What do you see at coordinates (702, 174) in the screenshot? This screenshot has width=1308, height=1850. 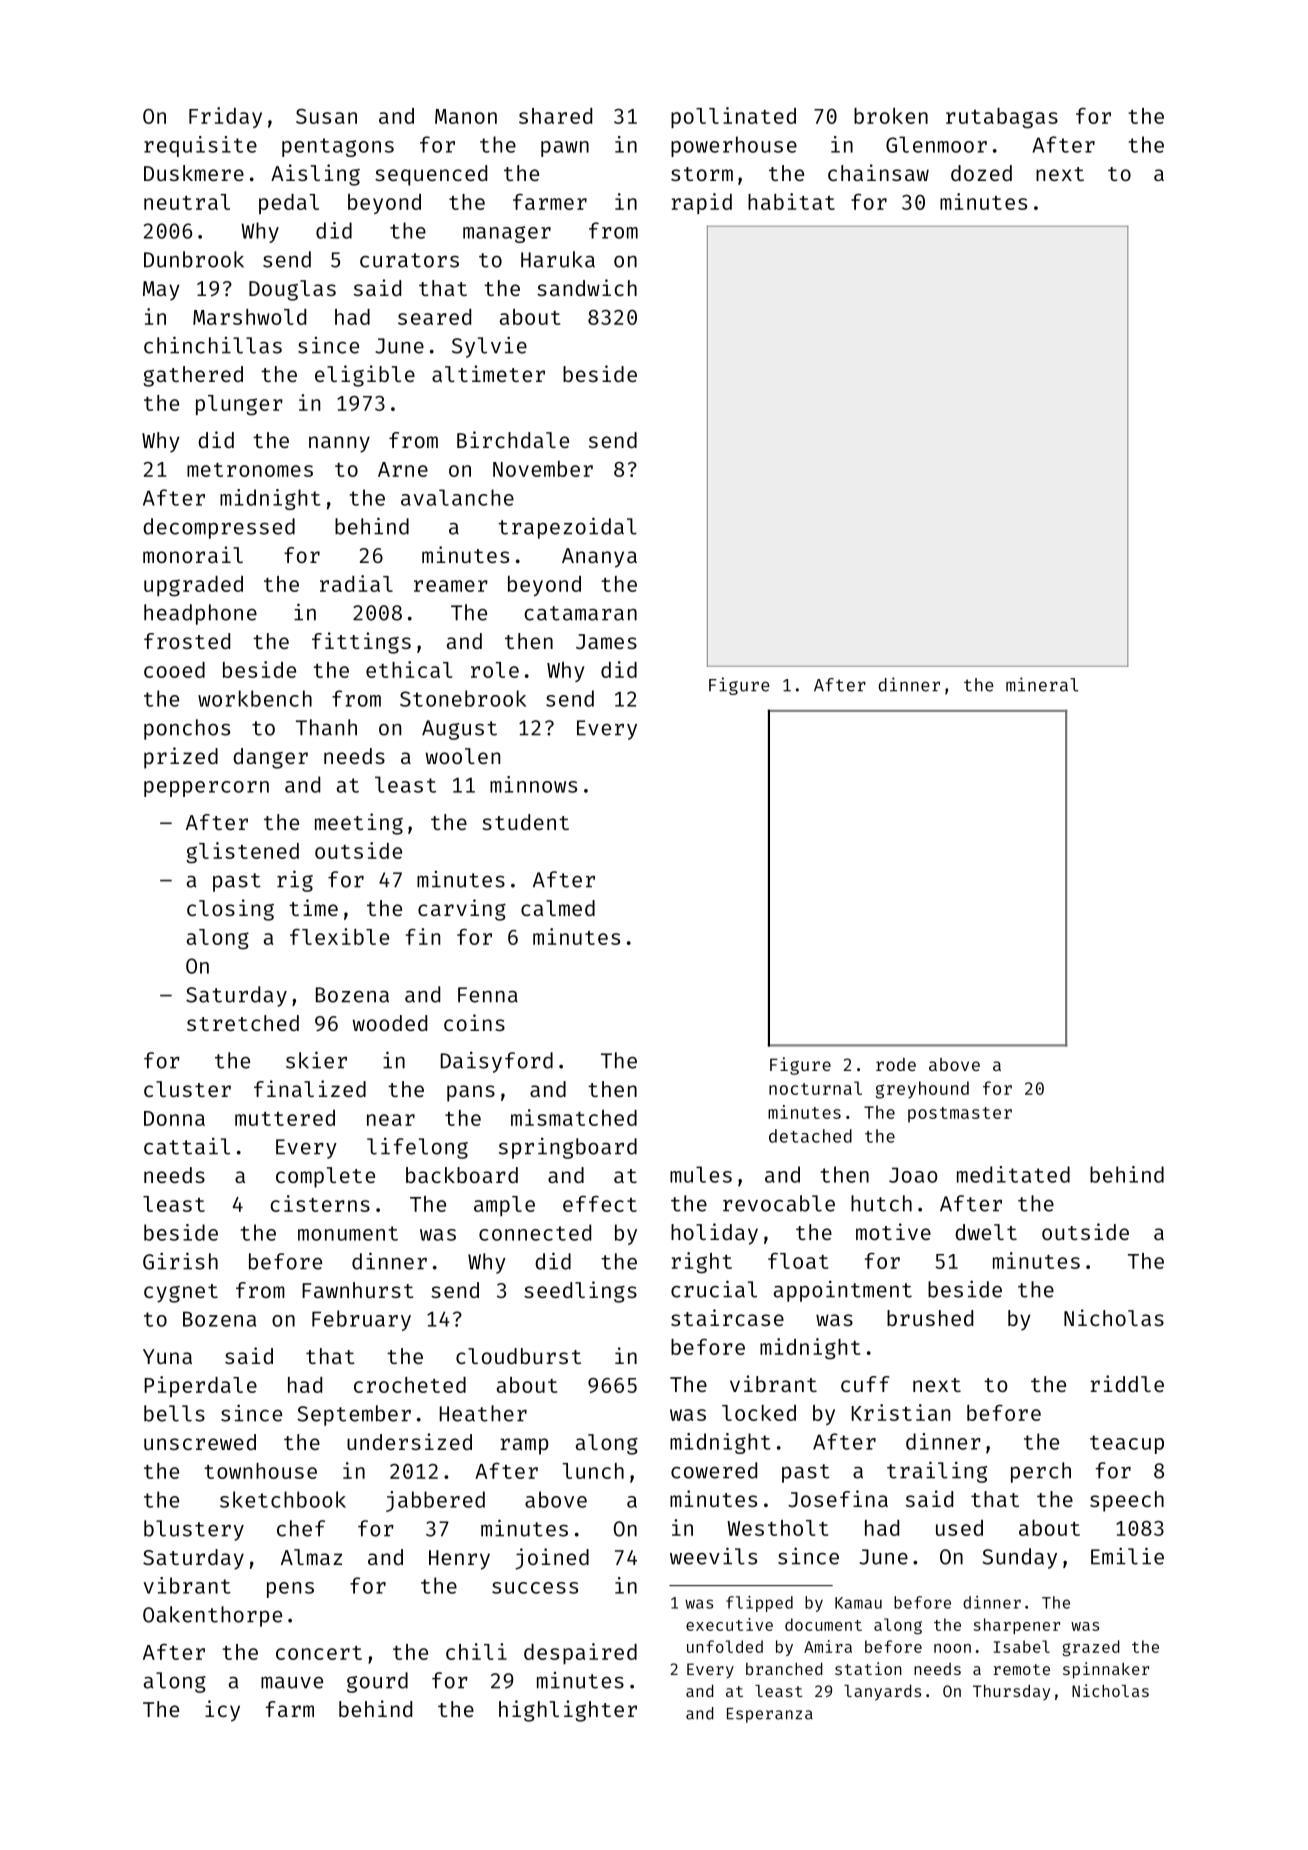 I see `storm` at bounding box center [702, 174].
